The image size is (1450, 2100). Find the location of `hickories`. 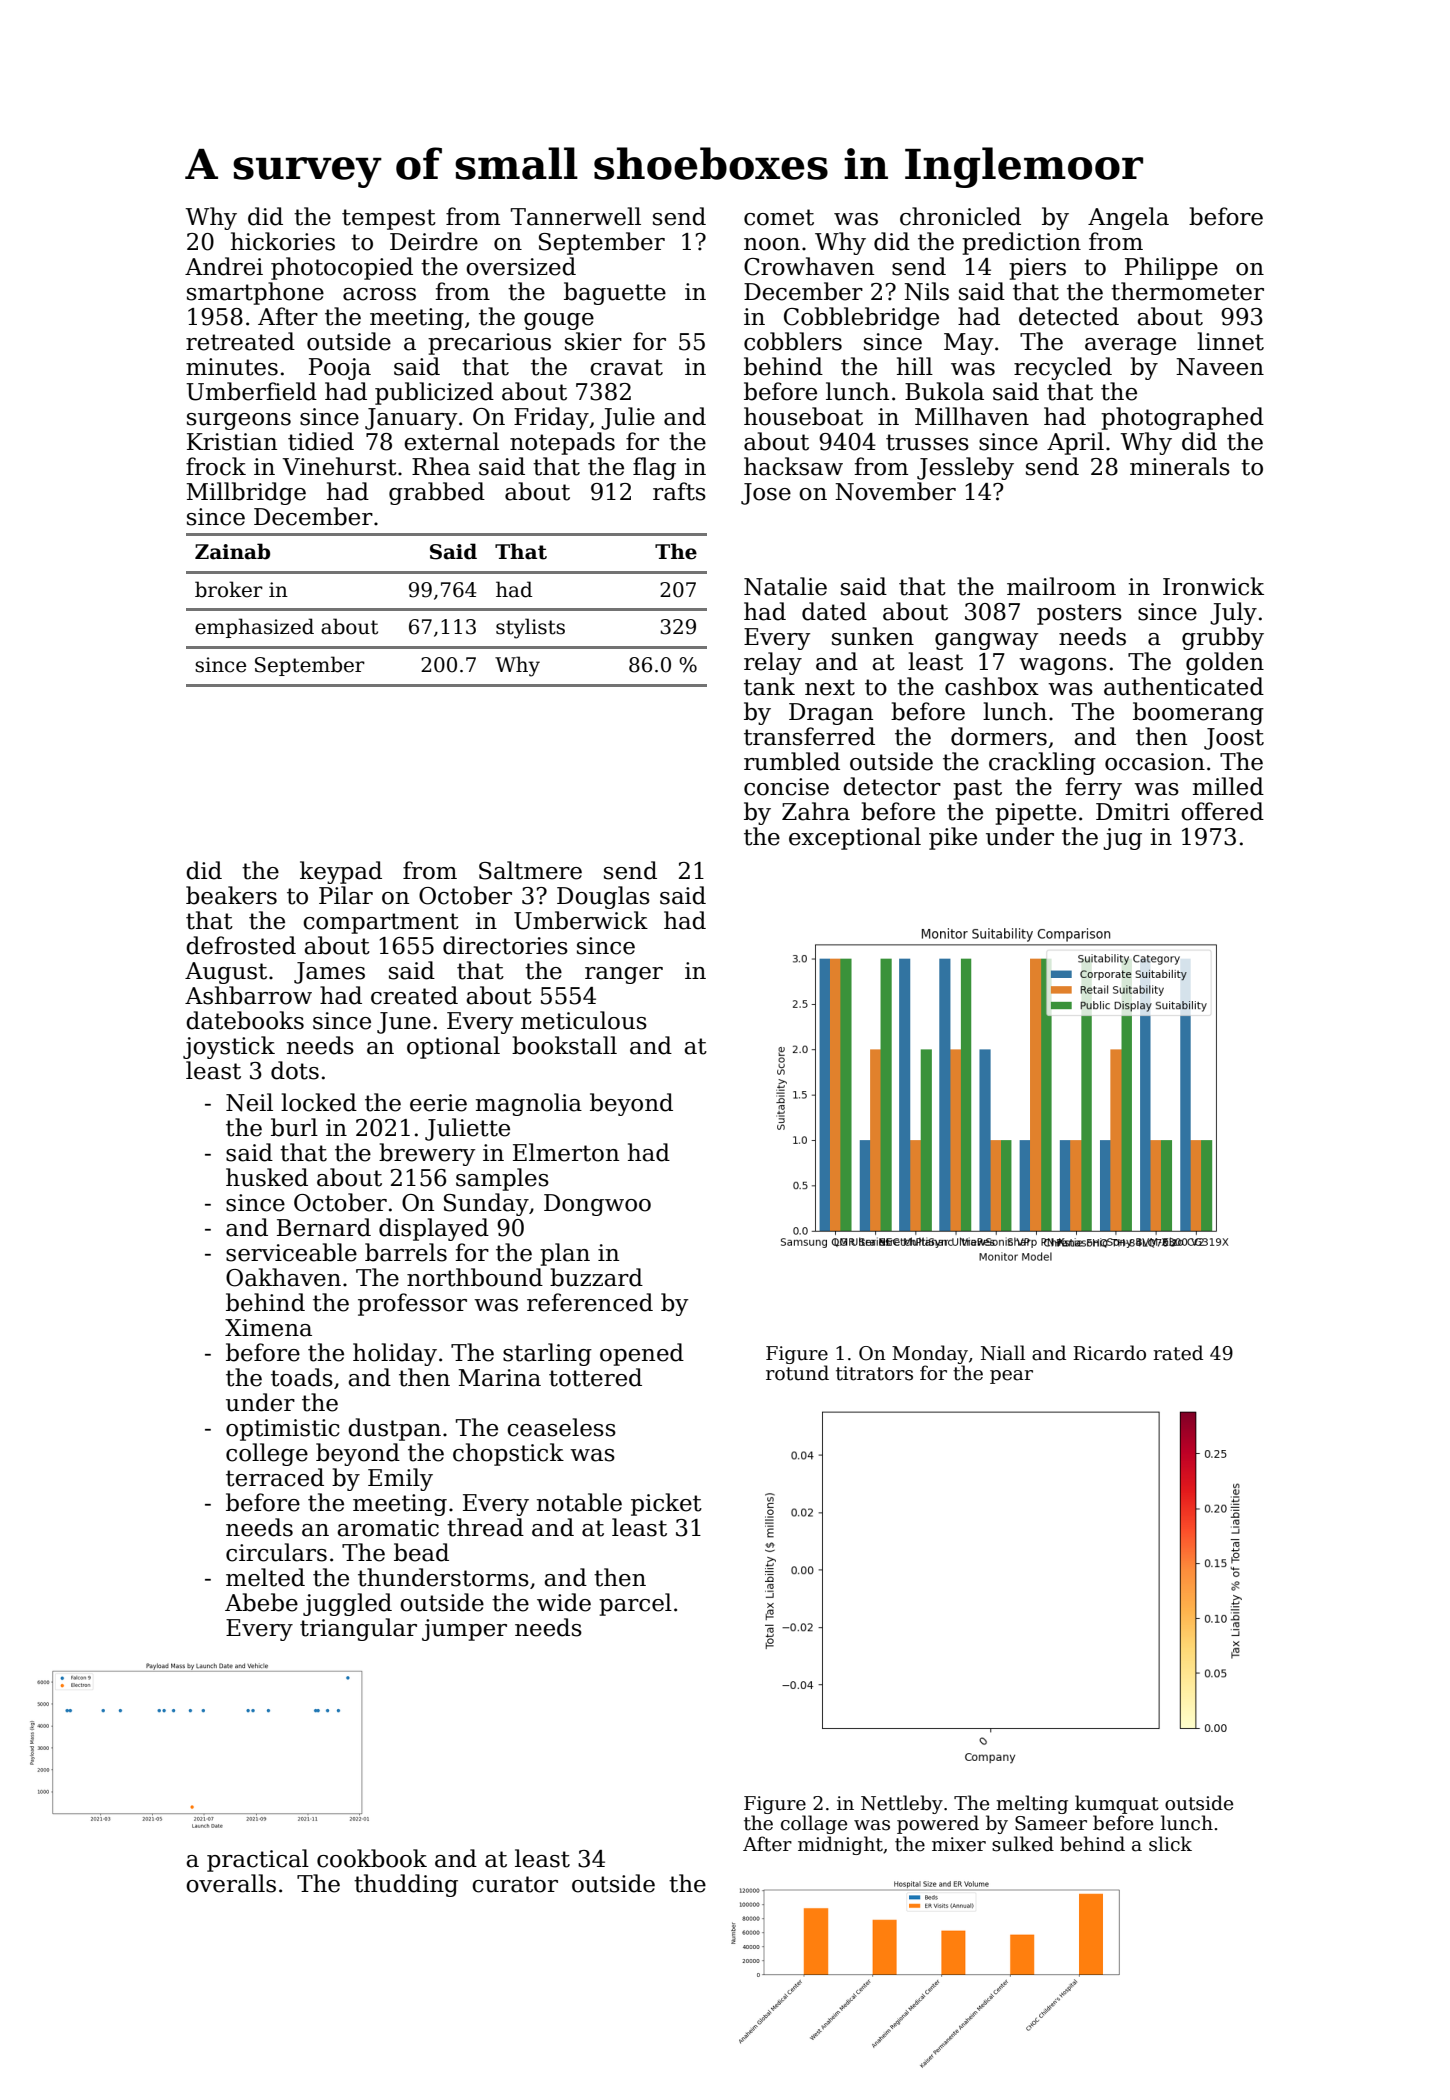

hickories is located at coordinates (283, 241).
